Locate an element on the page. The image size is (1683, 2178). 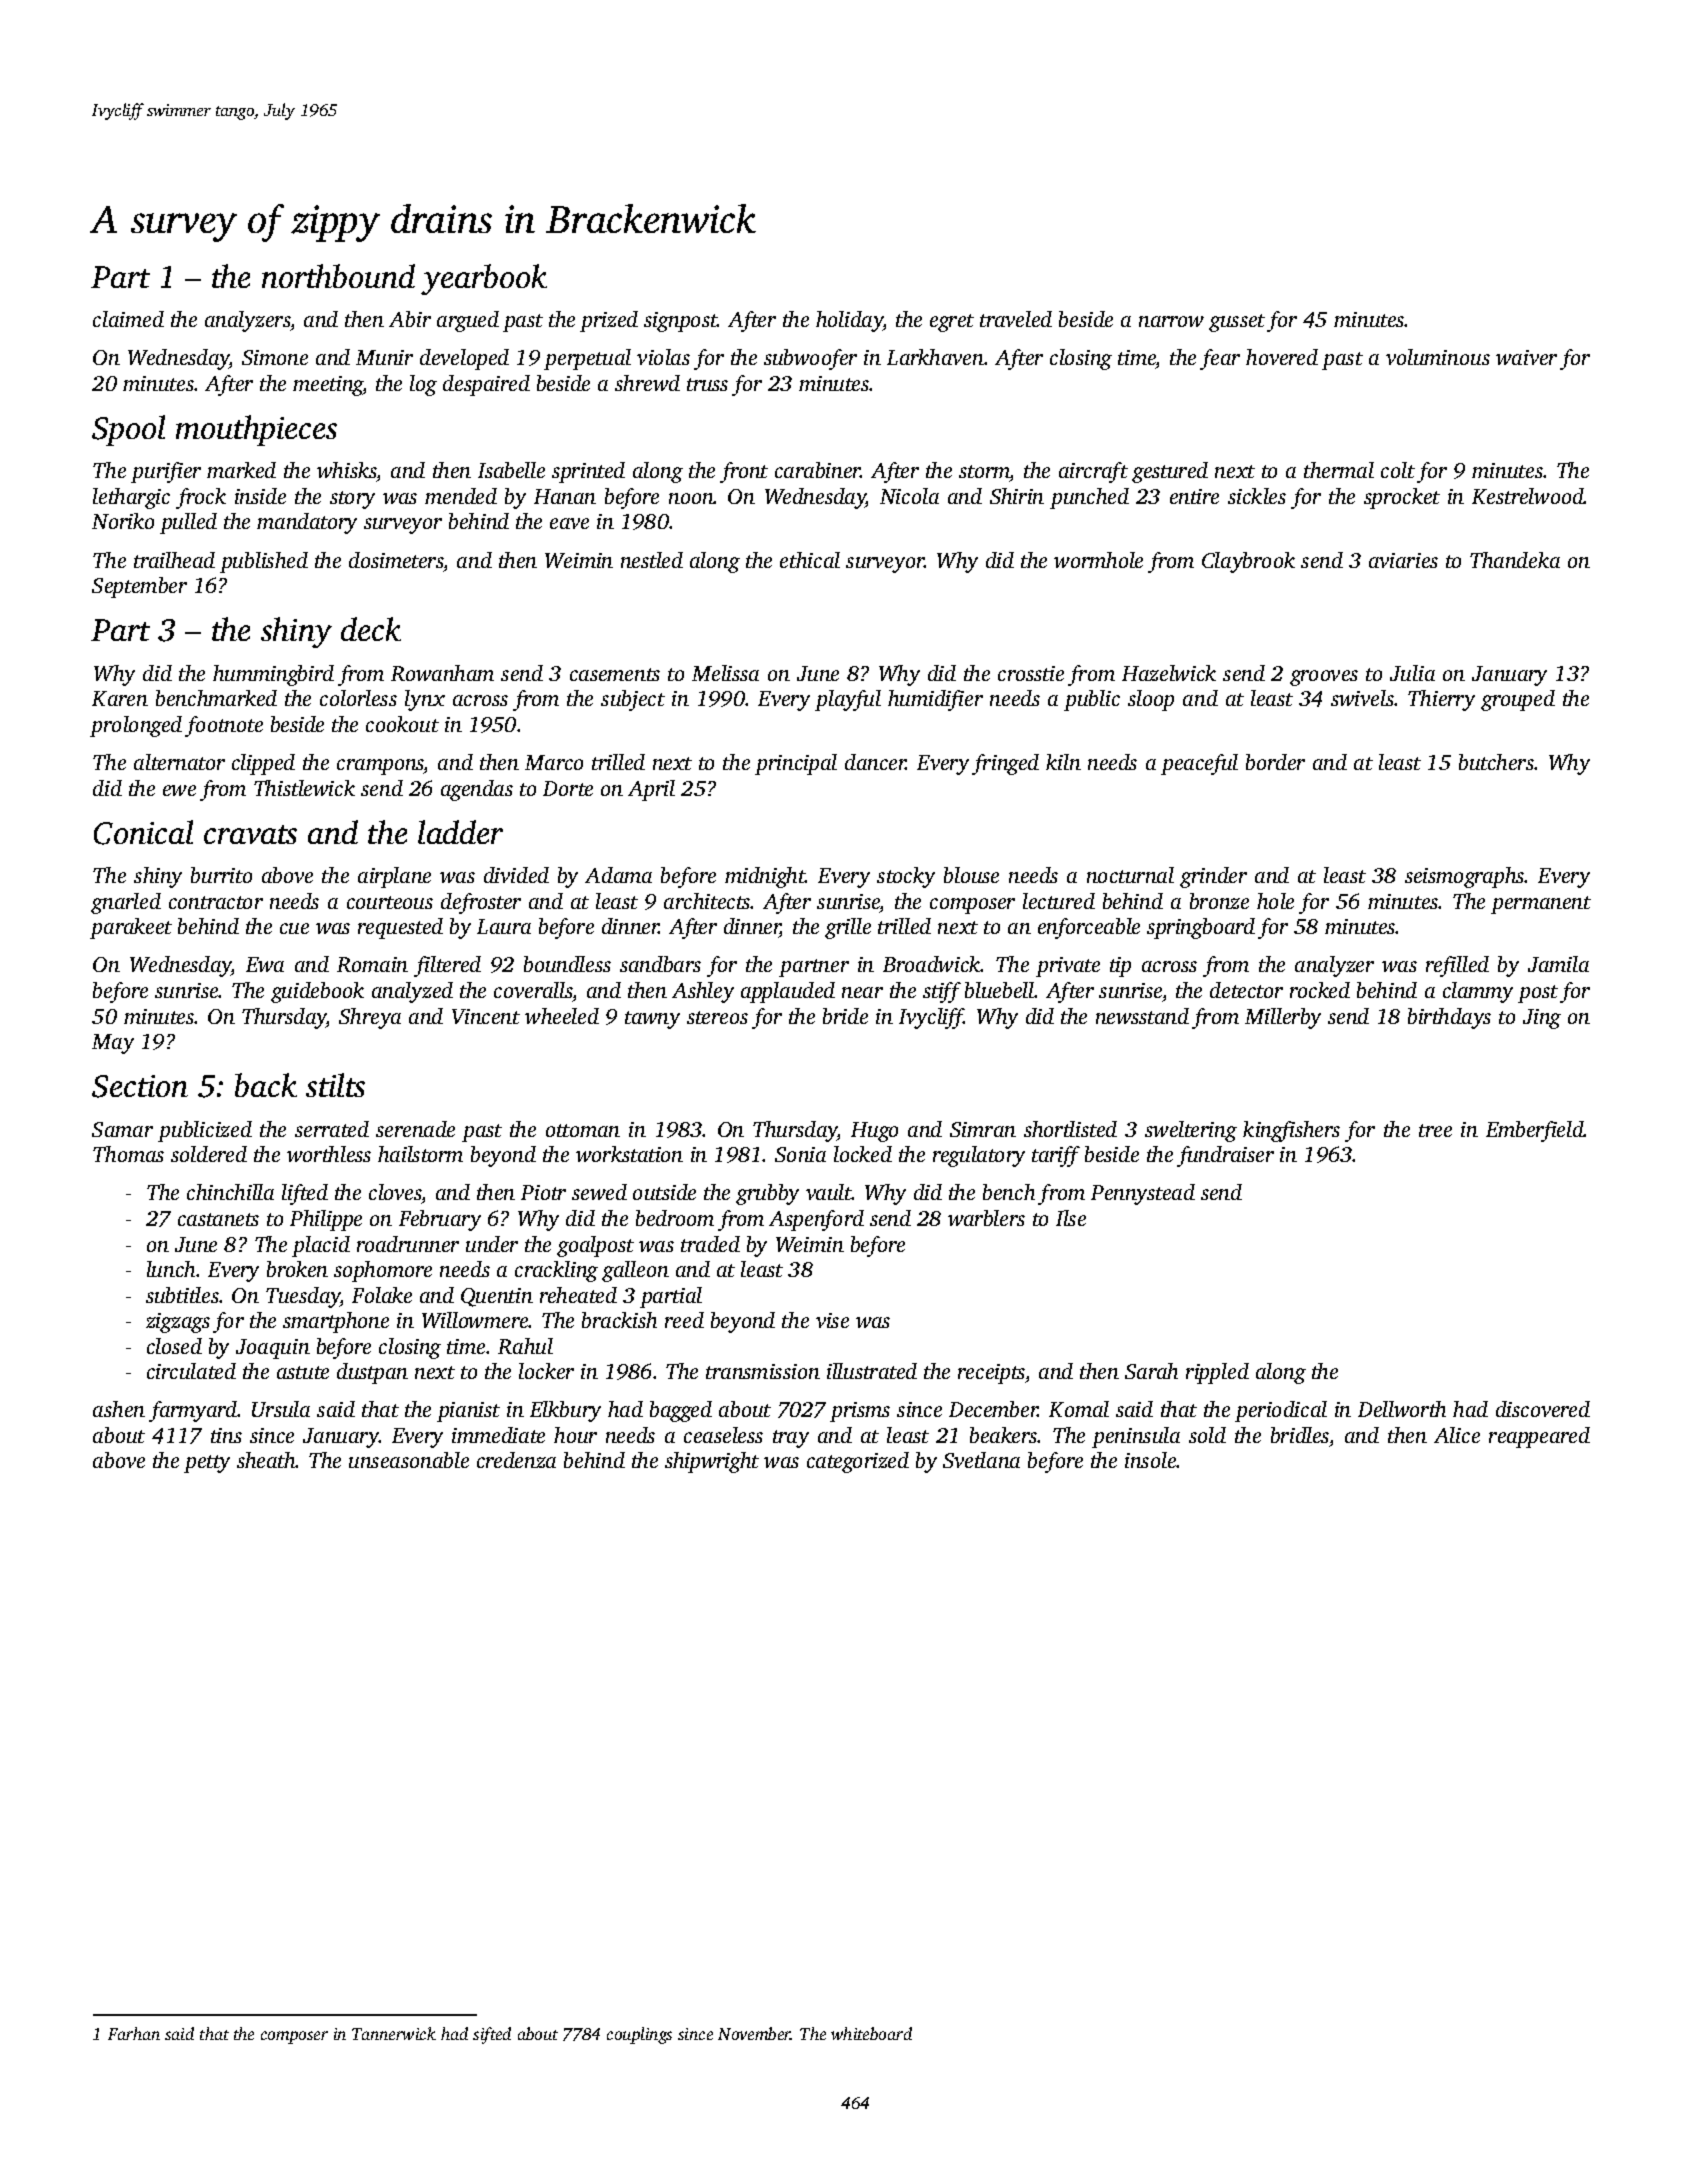
November is located at coordinates (754, 2033).
